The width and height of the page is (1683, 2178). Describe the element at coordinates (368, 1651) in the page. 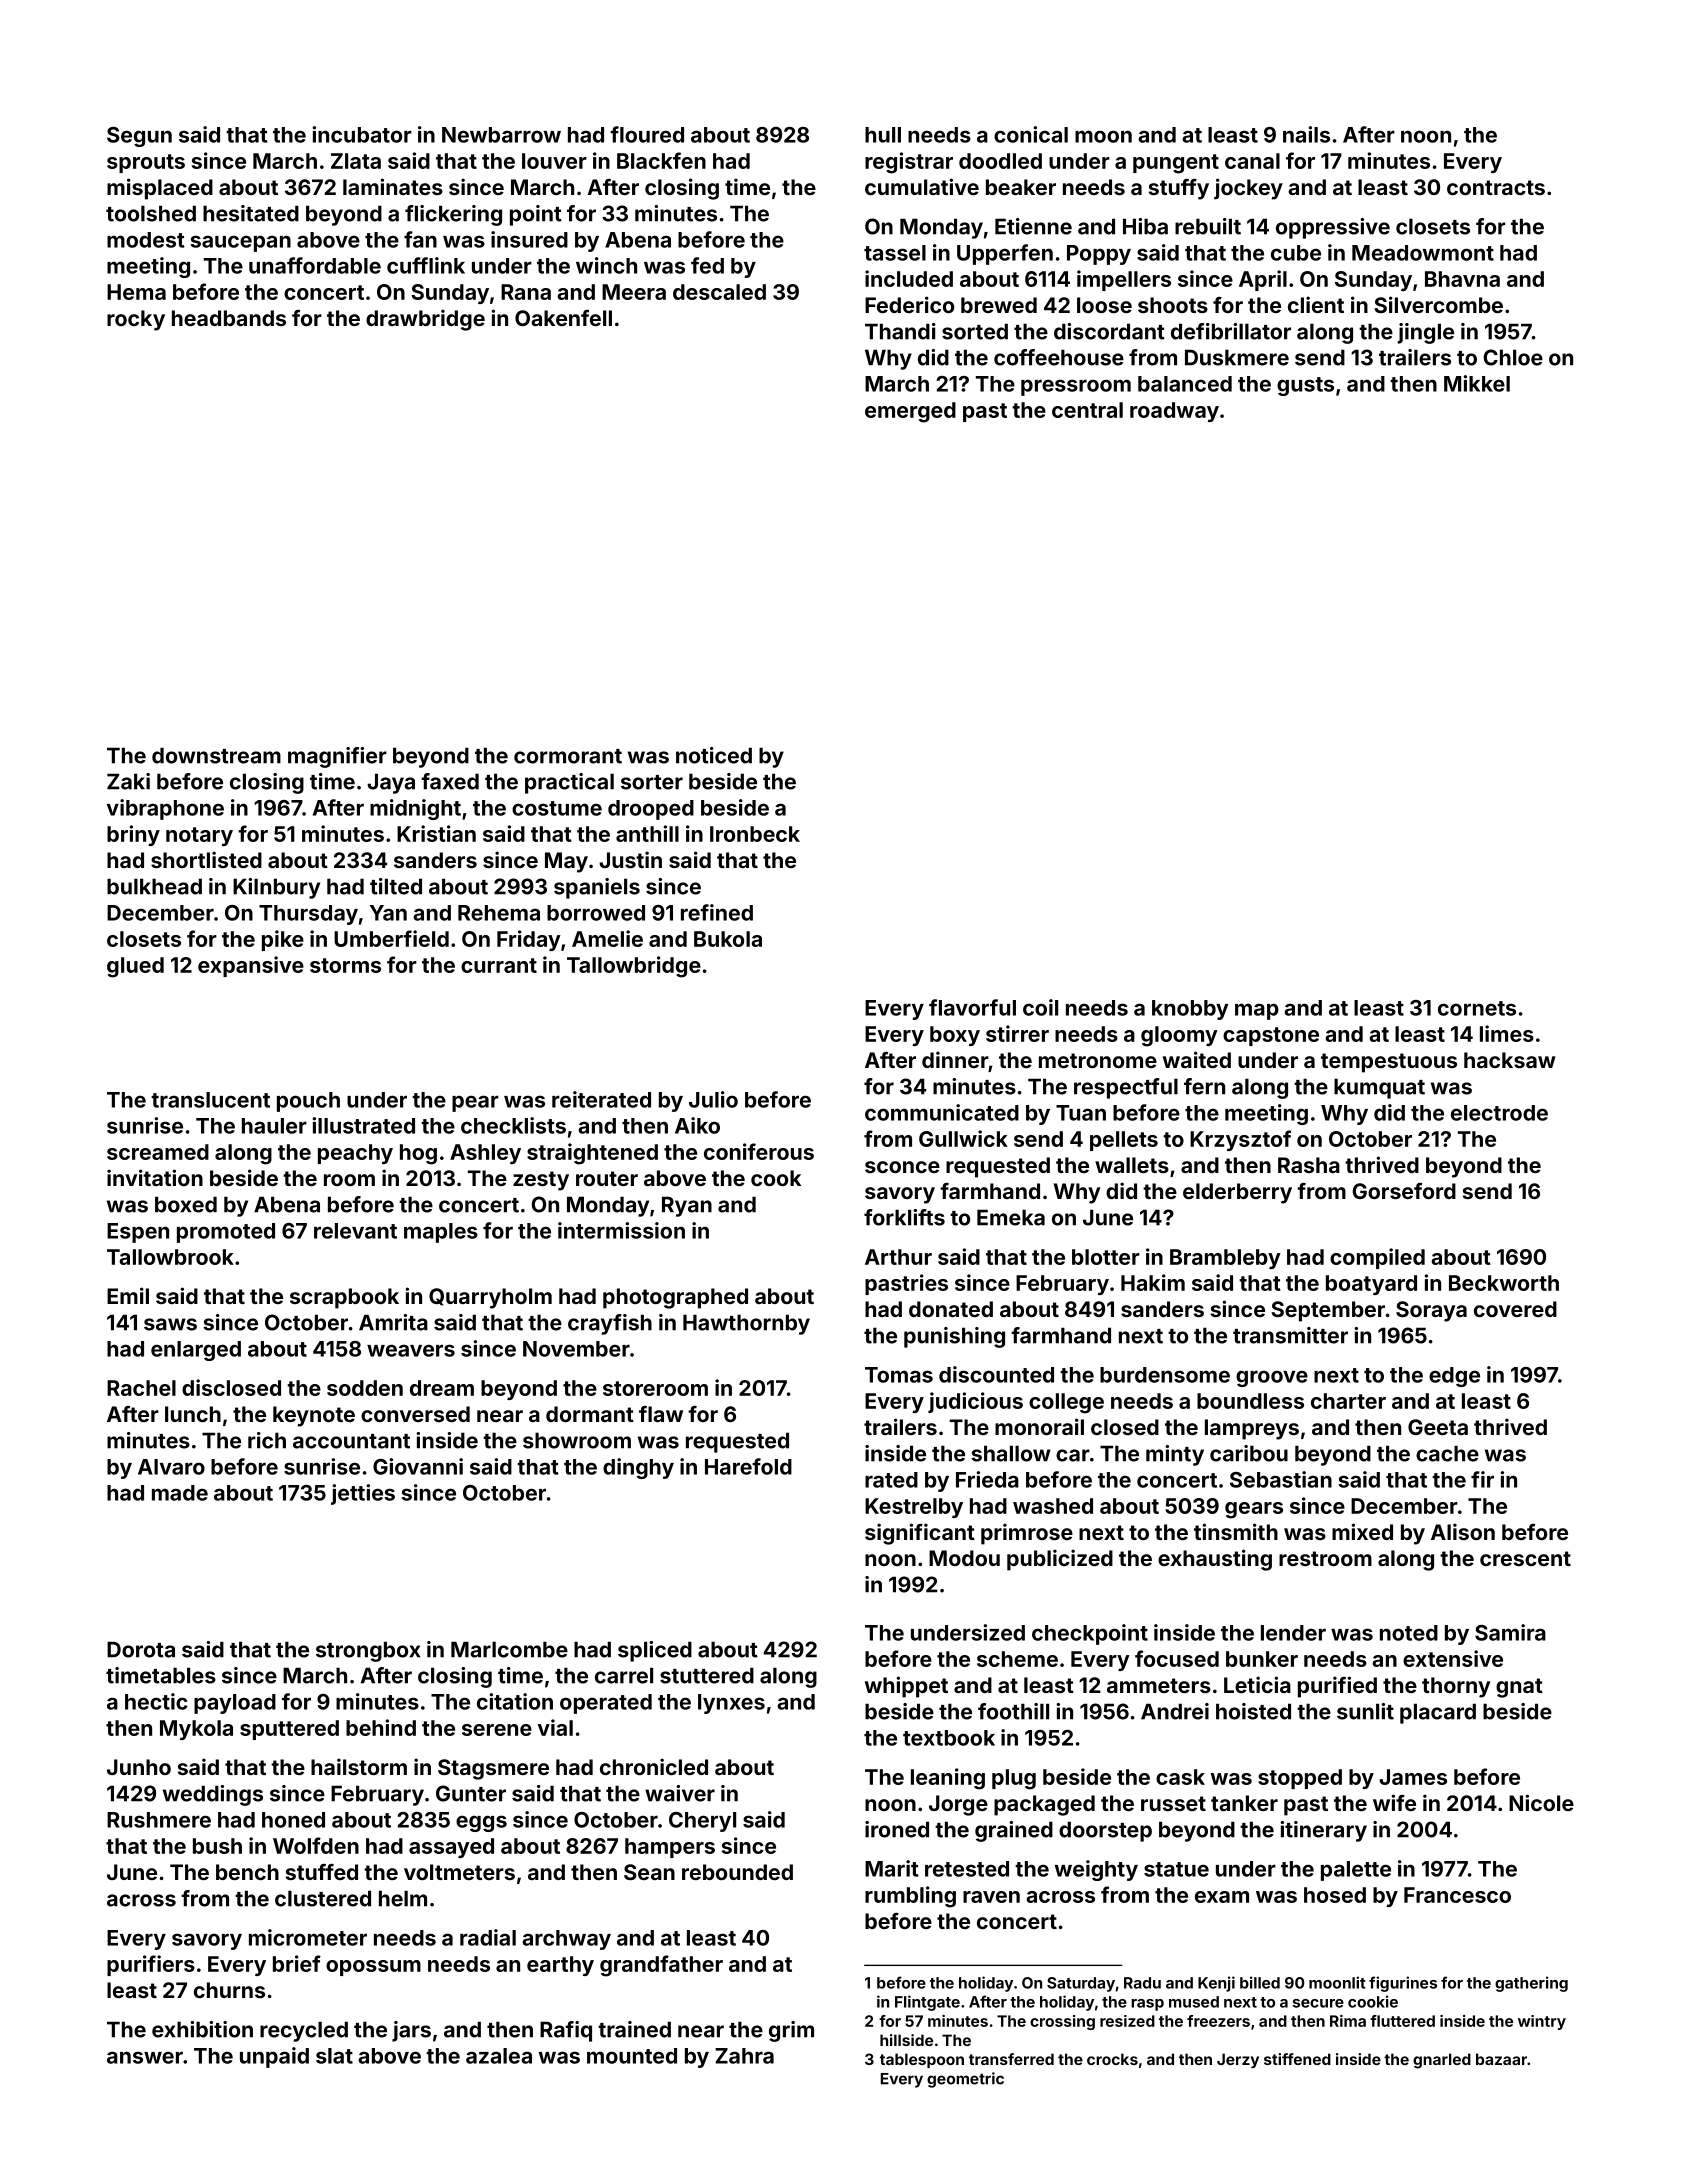

I see `strongbox` at that location.
